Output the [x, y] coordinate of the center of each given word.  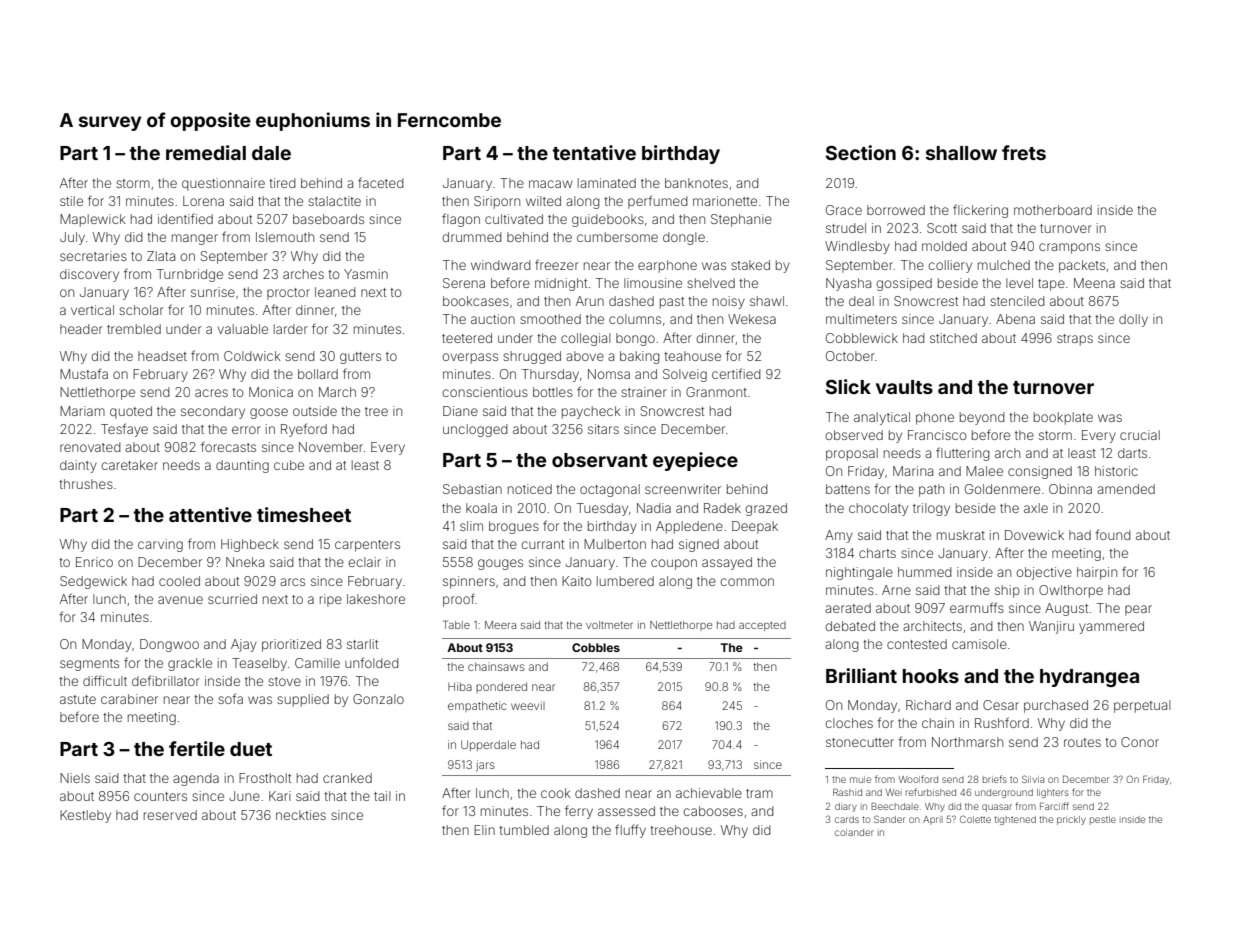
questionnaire [223, 184]
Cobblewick [862, 338]
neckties [301, 815]
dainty [78, 466]
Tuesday [602, 509]
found [1113, 534]
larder [291, 329]
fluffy [630, 831]
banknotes [696, 183]
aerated [848, 608]
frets [1024, 152]
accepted [762, 626]
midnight [561, 284]
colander [854, 832]
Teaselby [259, 664]
